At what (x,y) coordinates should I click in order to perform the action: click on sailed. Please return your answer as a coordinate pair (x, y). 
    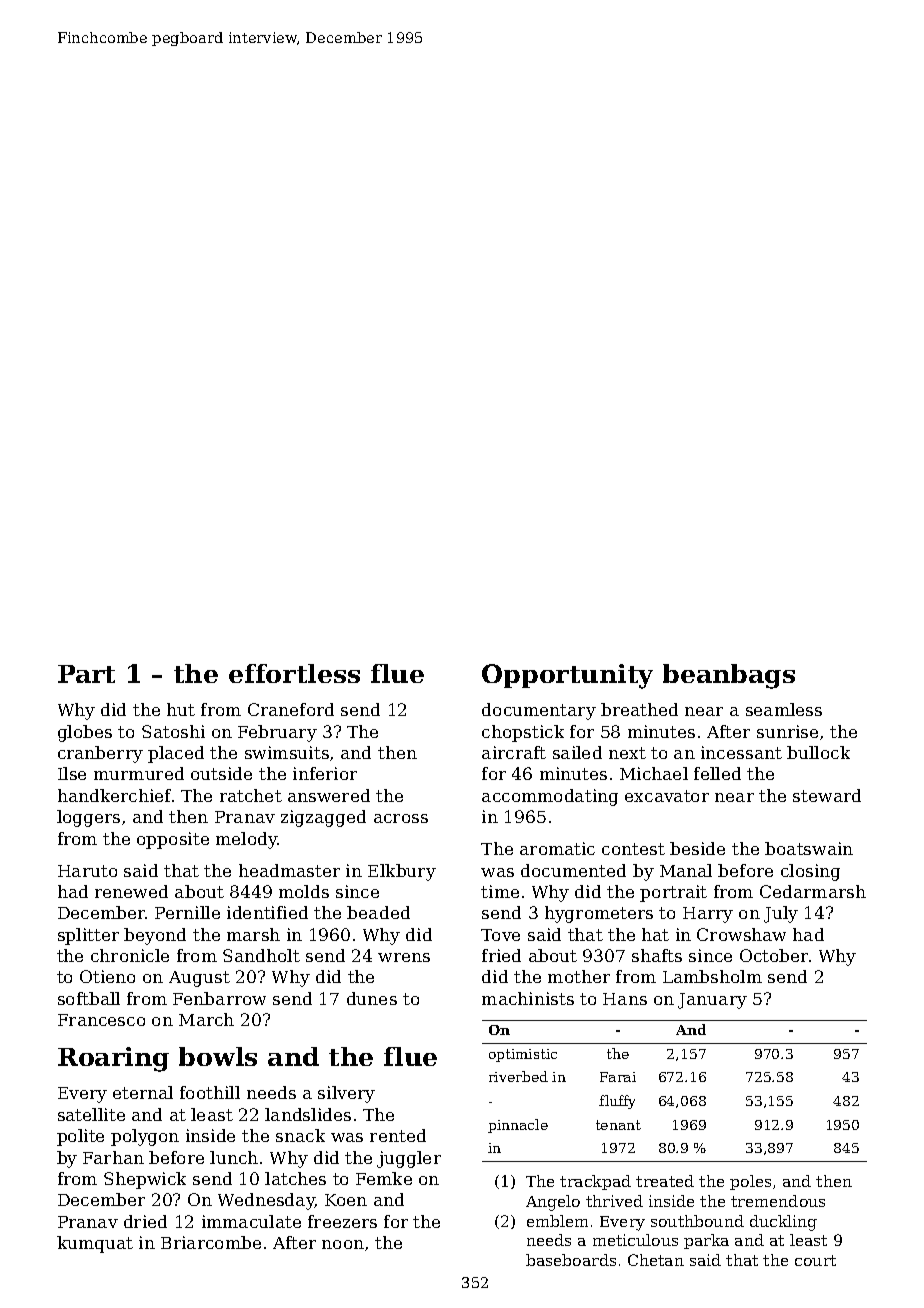
    Looking at the image, I should click on (577, 752).
